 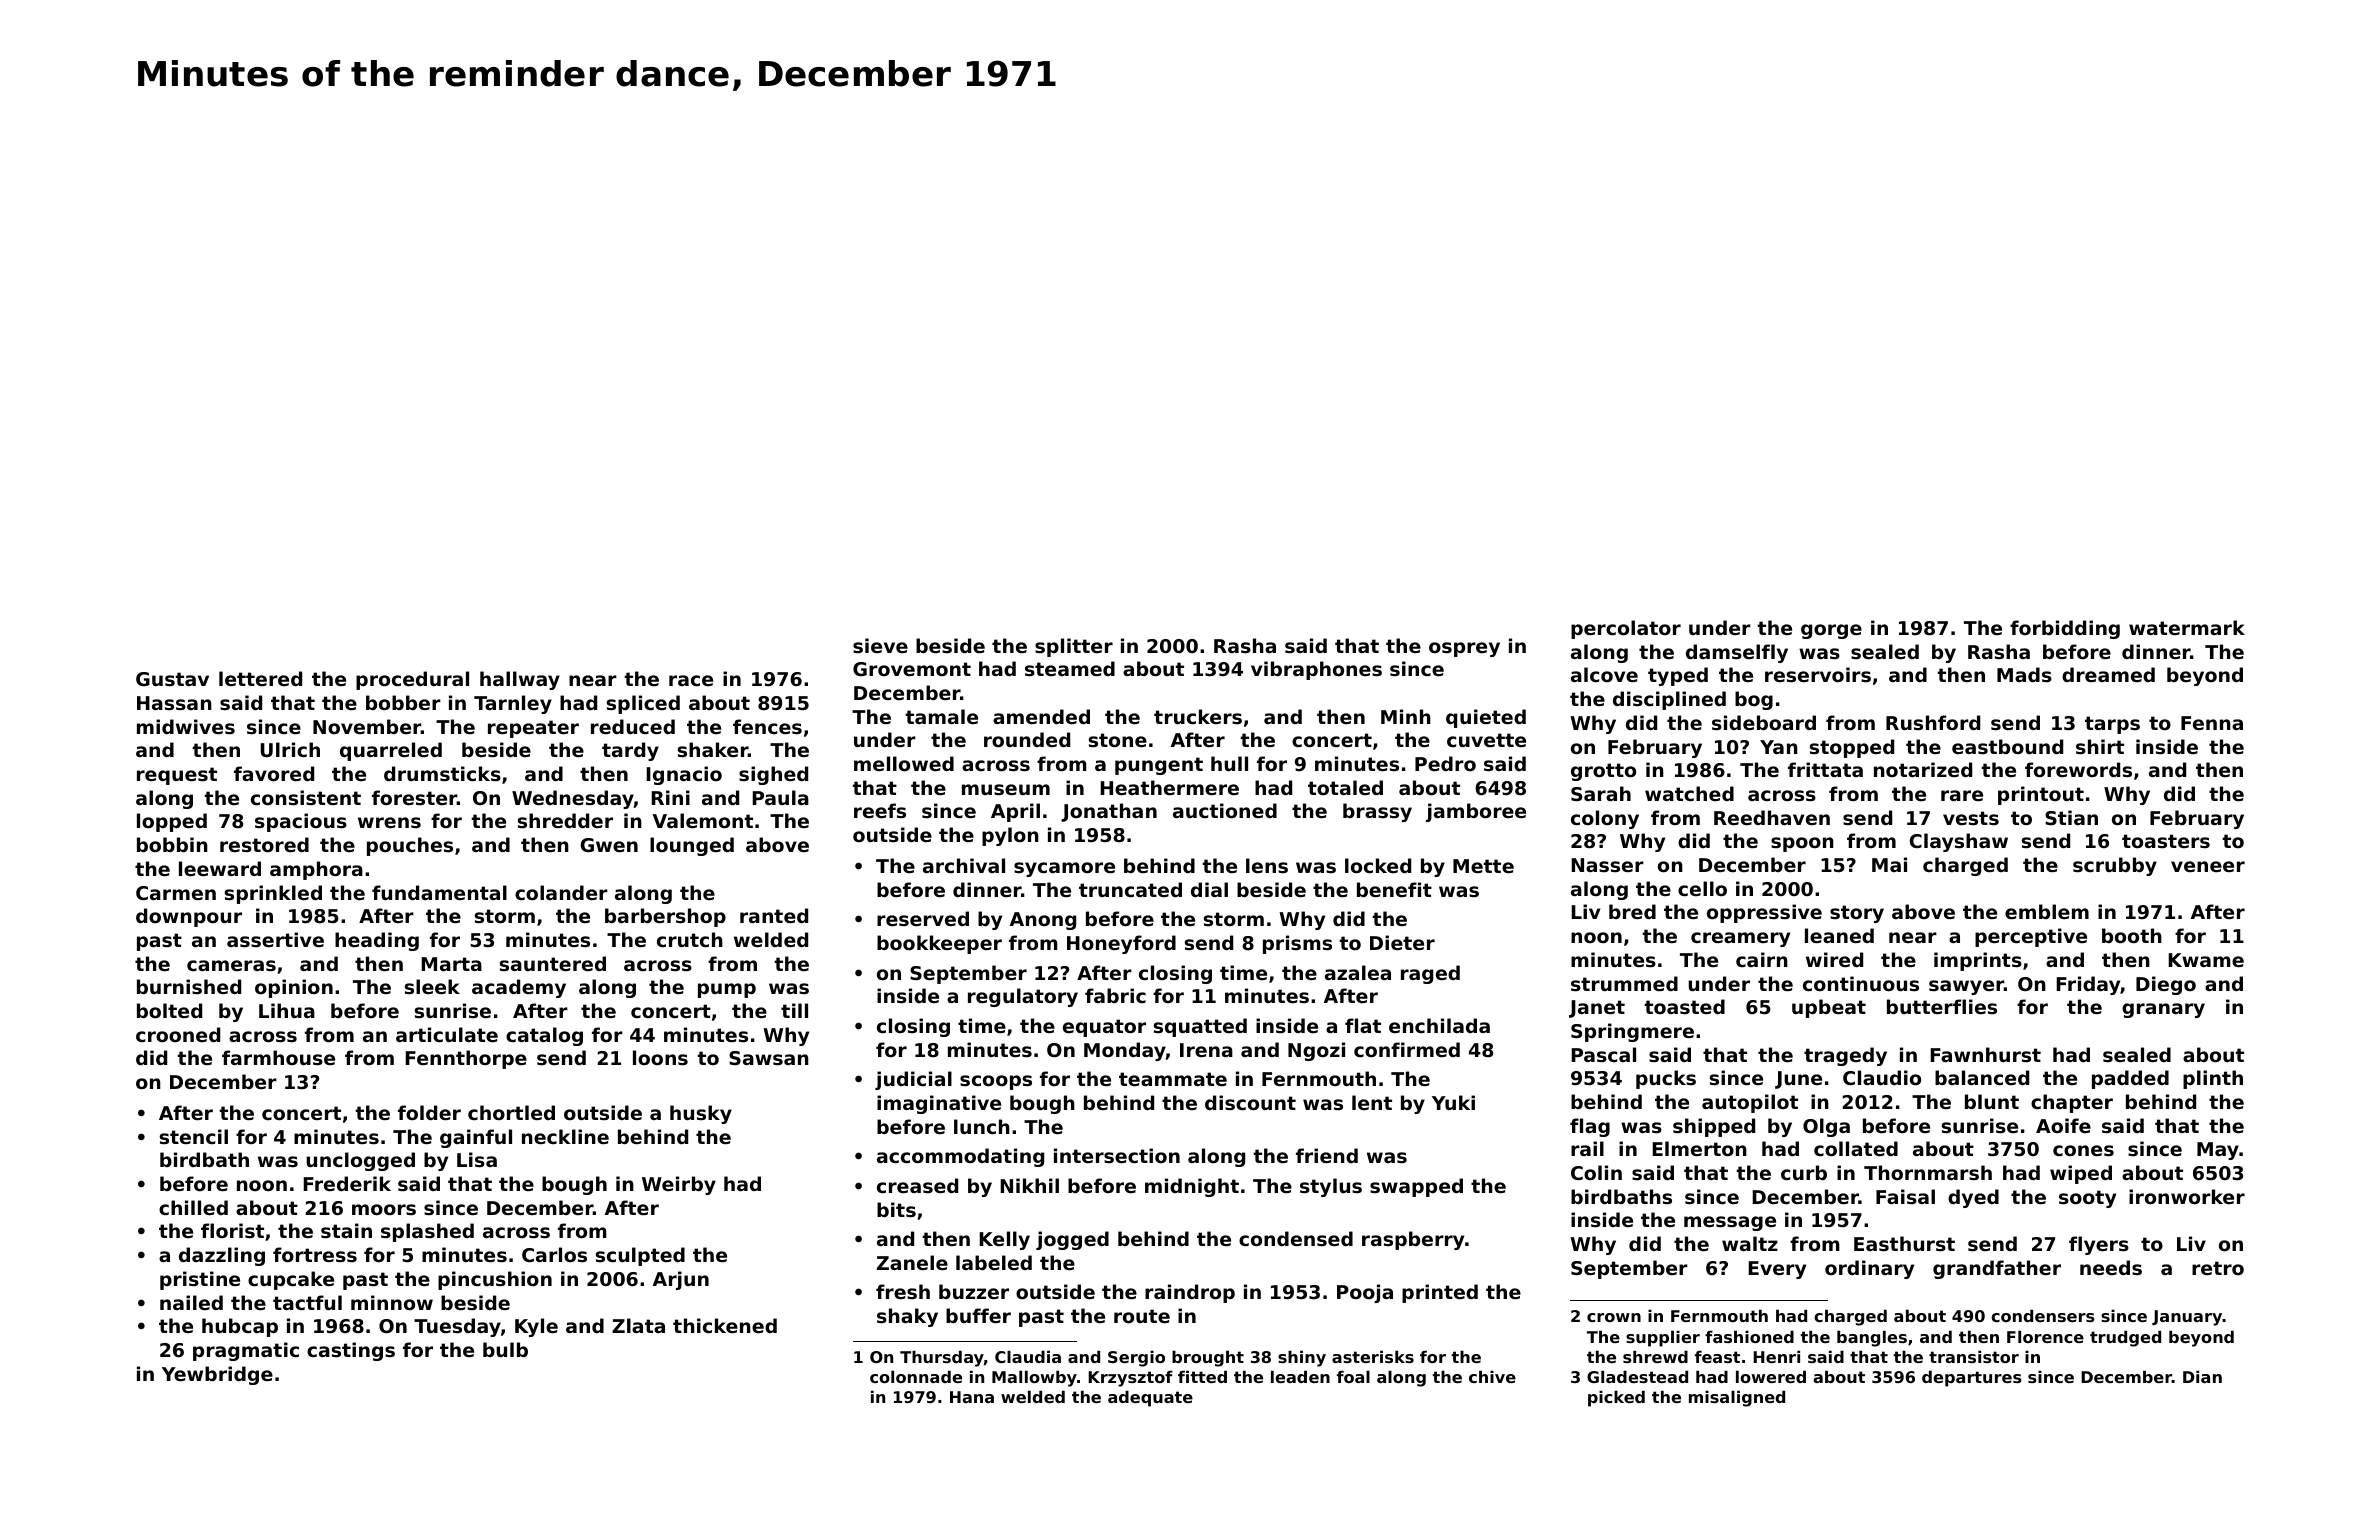 I want to click on misaligned, so click(x=1737, y=1398).
